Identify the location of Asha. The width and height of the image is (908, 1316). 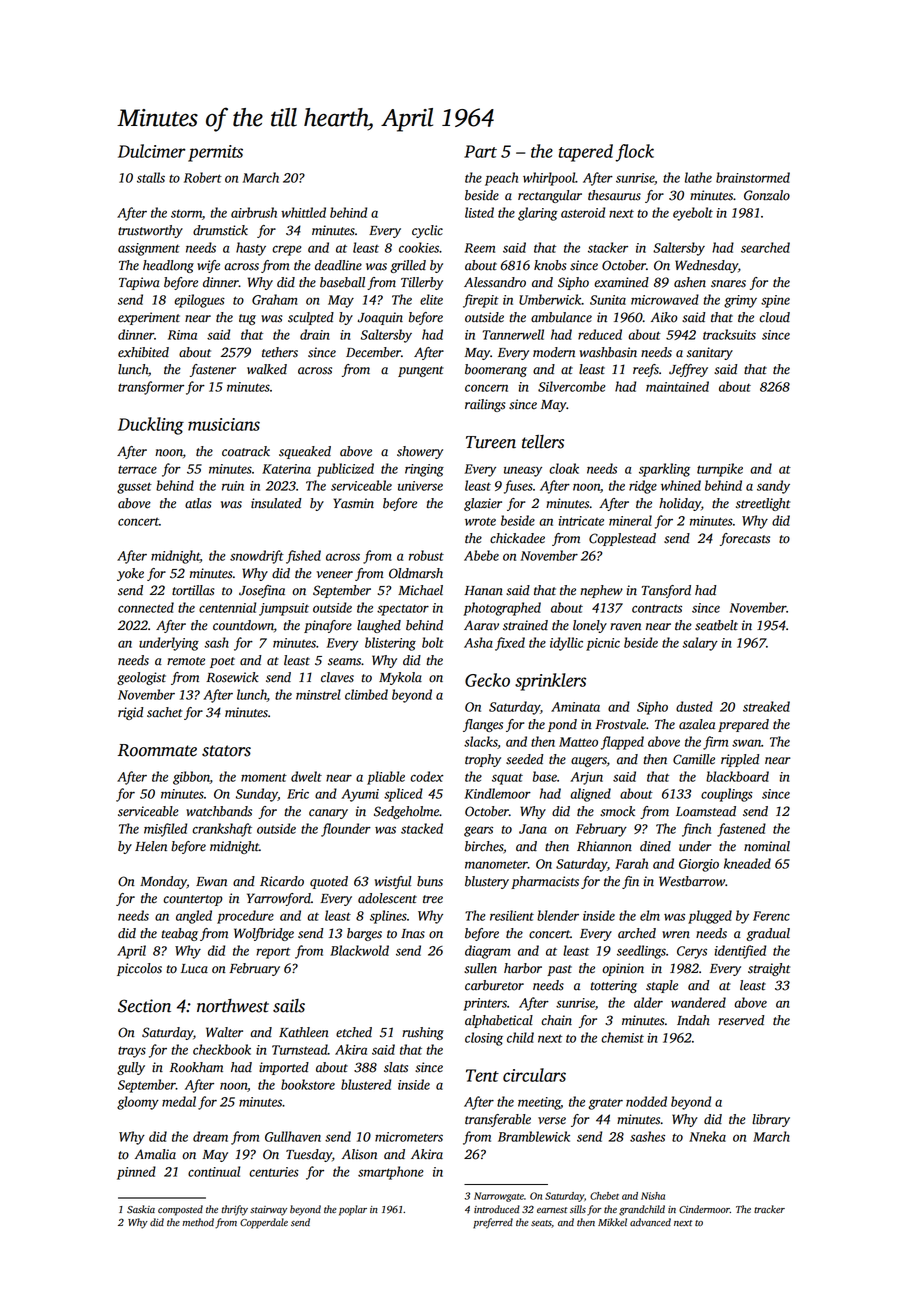
(478, 642).
